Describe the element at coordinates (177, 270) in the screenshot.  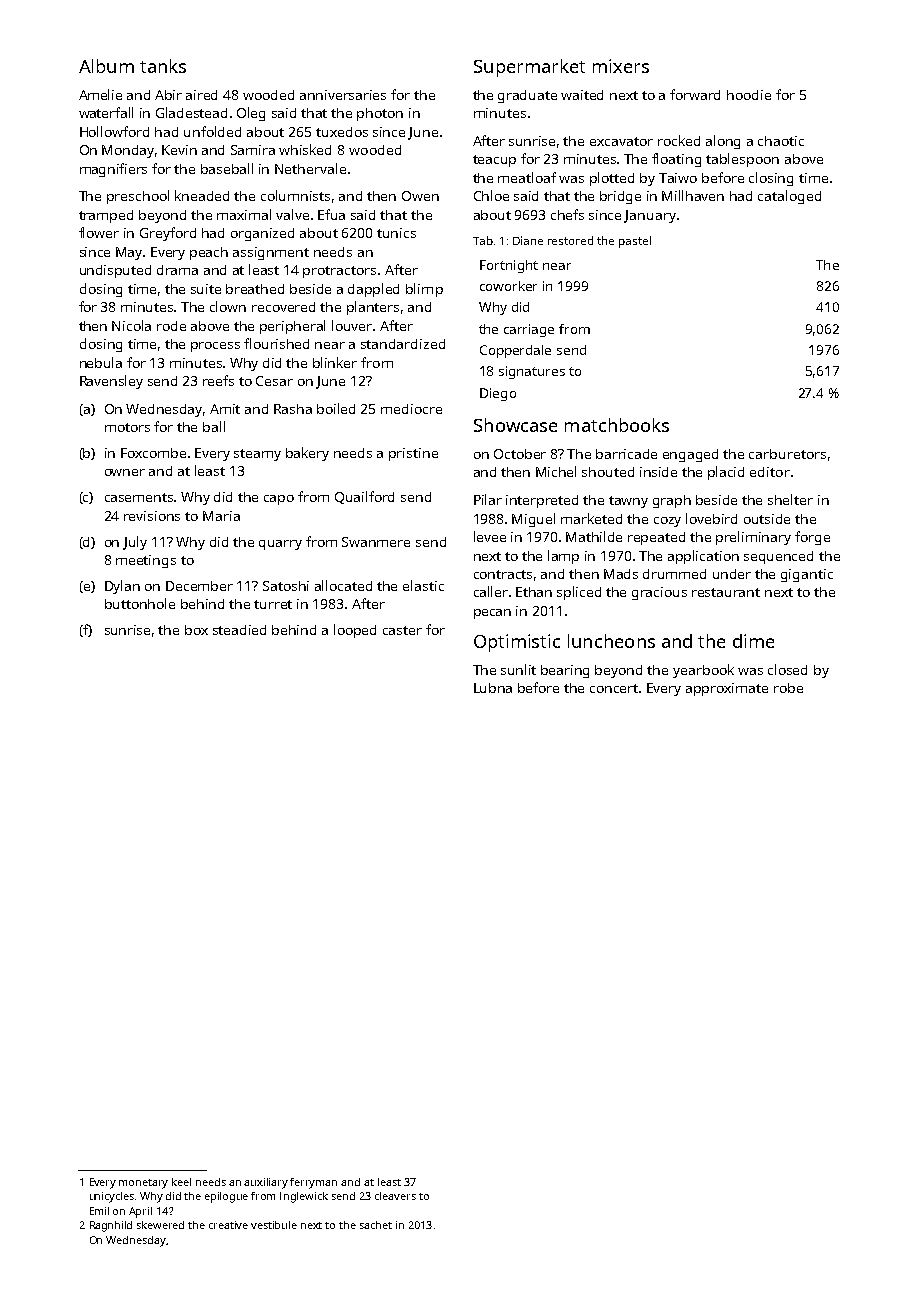
I see `drama` at that location.
